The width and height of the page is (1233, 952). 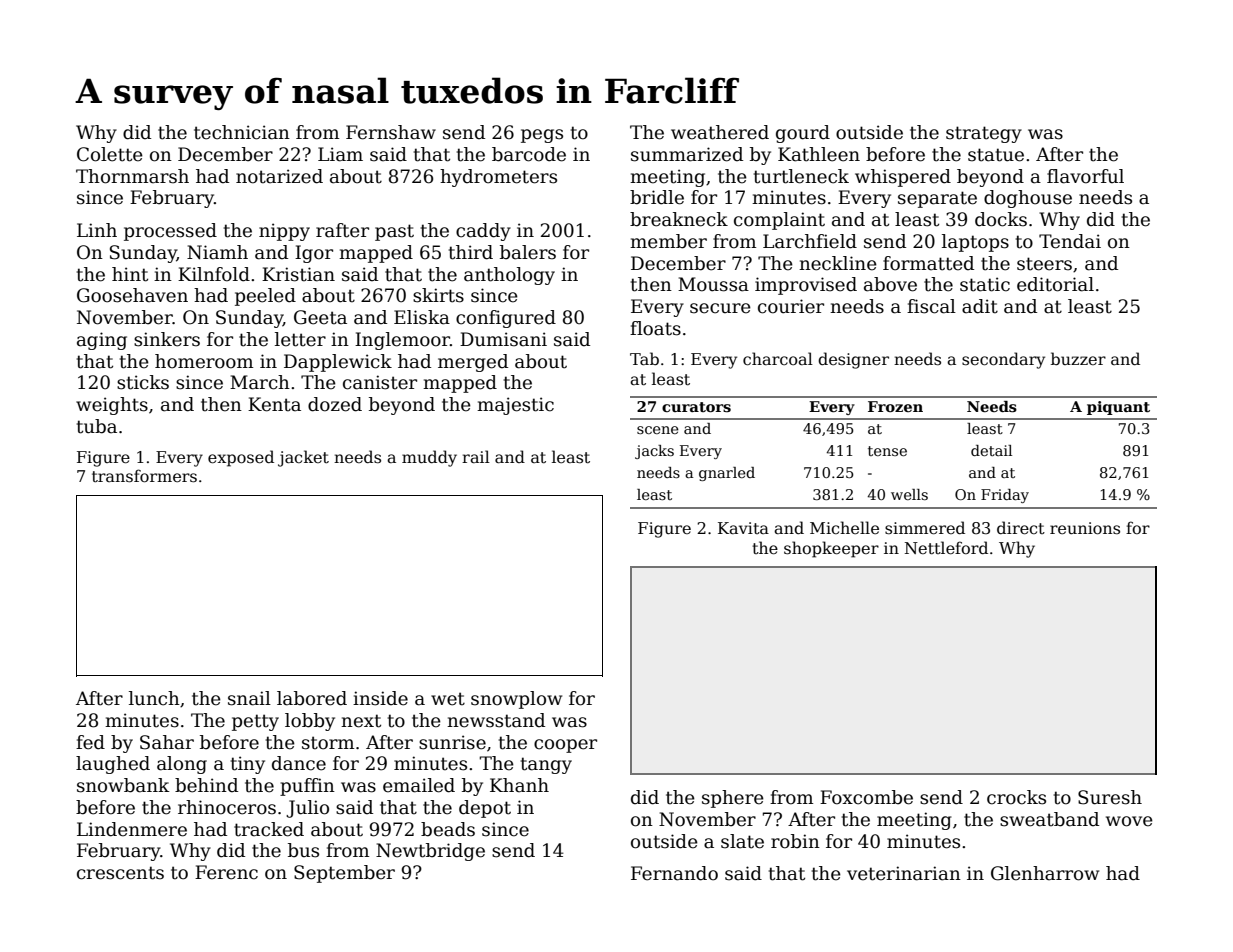 I want to click on adit, so click(x=980, y=306).
